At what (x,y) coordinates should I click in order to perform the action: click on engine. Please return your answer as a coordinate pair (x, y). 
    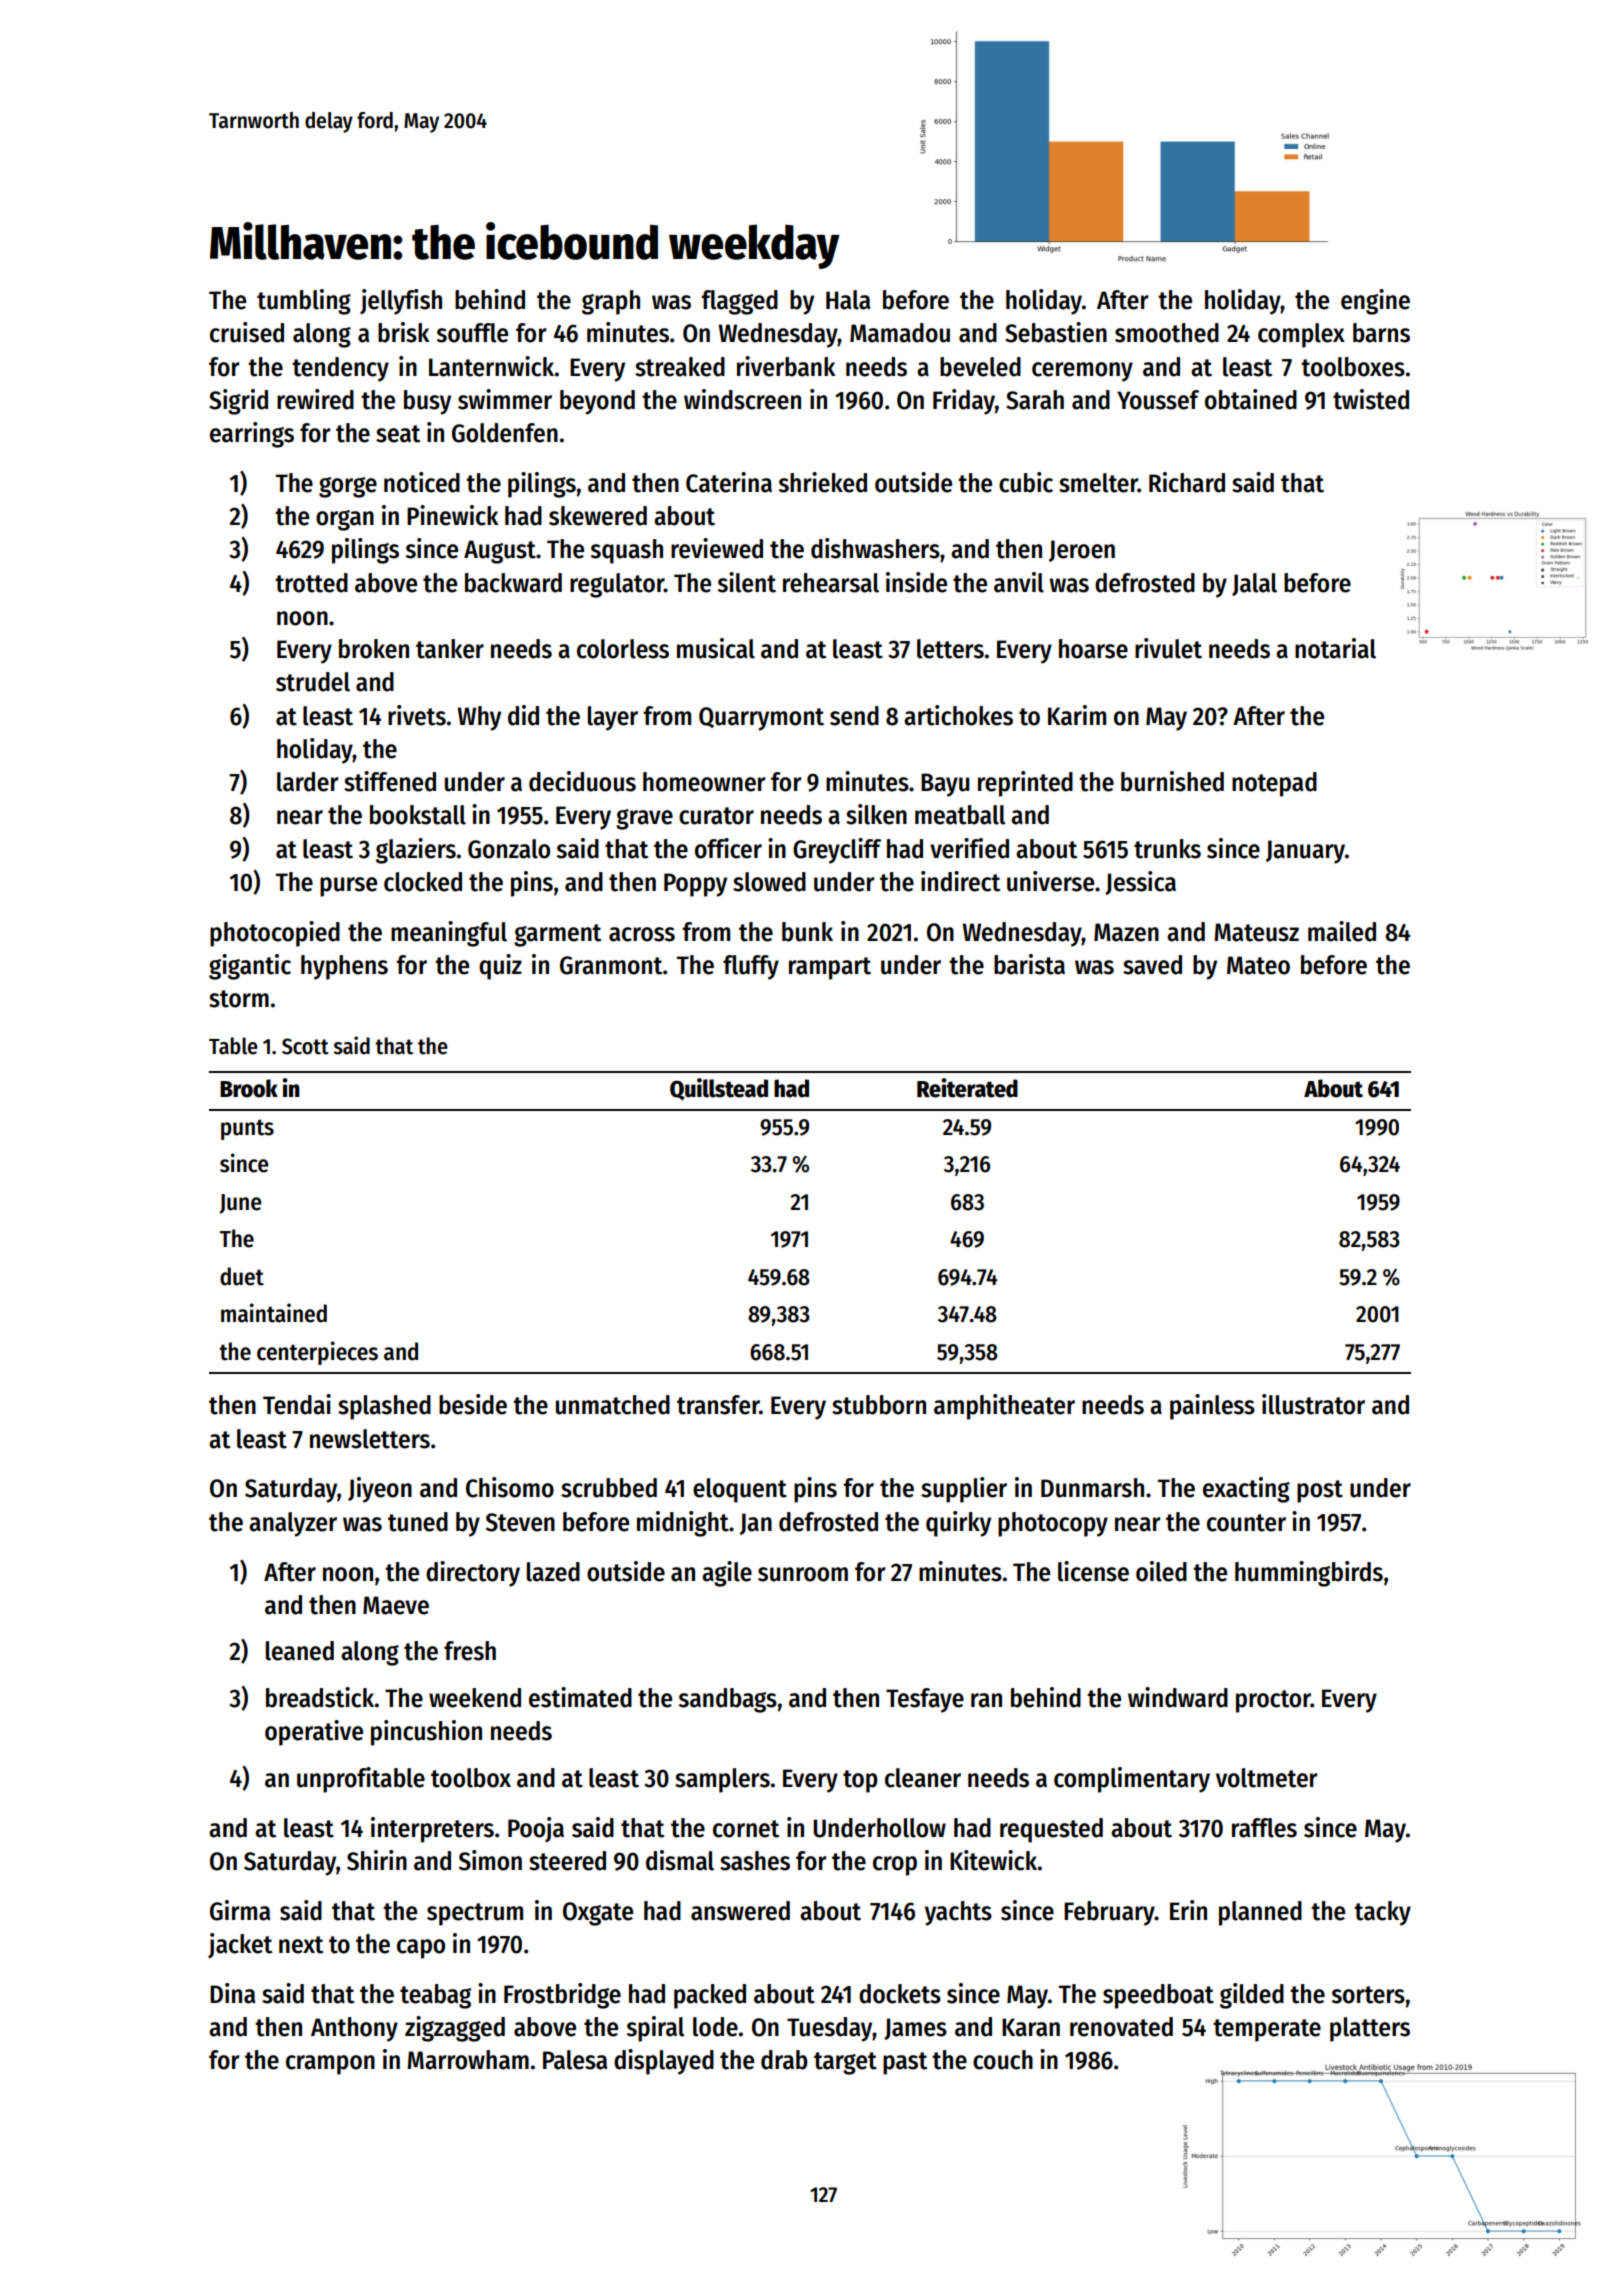
    Looking at the image, I should click on (1375, 302).
